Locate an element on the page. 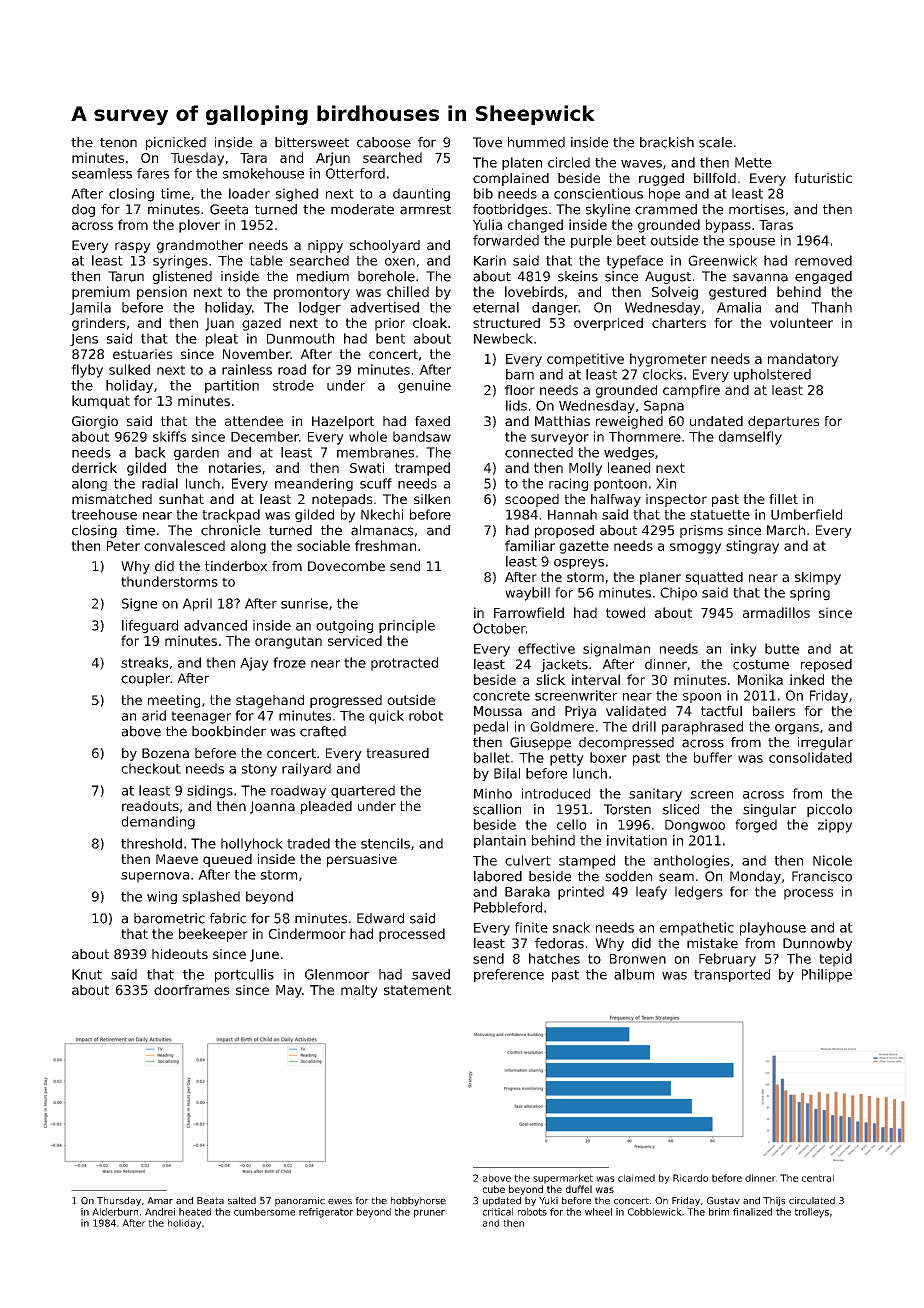 This document has height=1308, width=924. Alderburn is located at coordinates (115, 1212).
